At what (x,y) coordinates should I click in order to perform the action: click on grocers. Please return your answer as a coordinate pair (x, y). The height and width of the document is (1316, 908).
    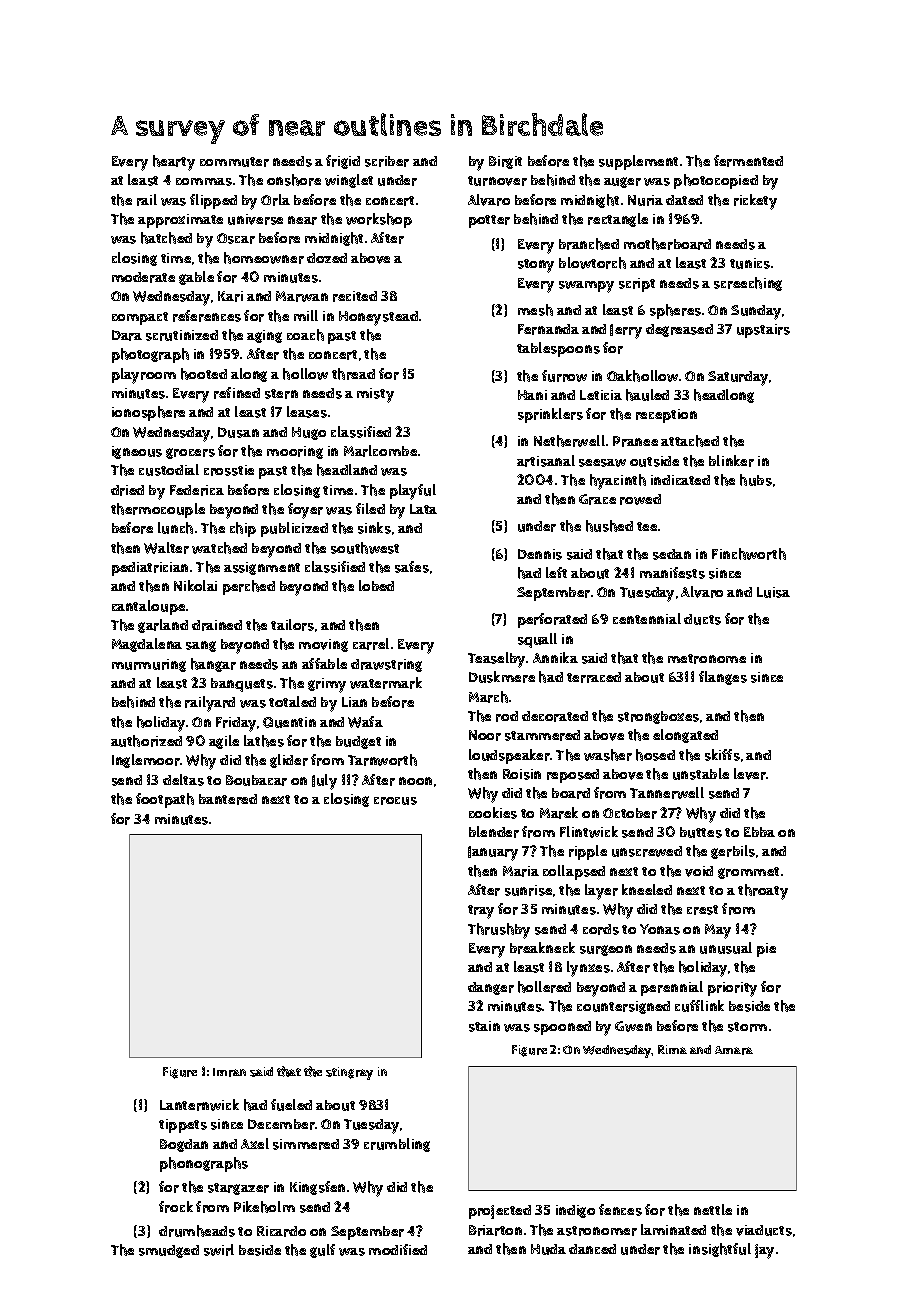
    Looking at the image, I should click on (190, 453).
